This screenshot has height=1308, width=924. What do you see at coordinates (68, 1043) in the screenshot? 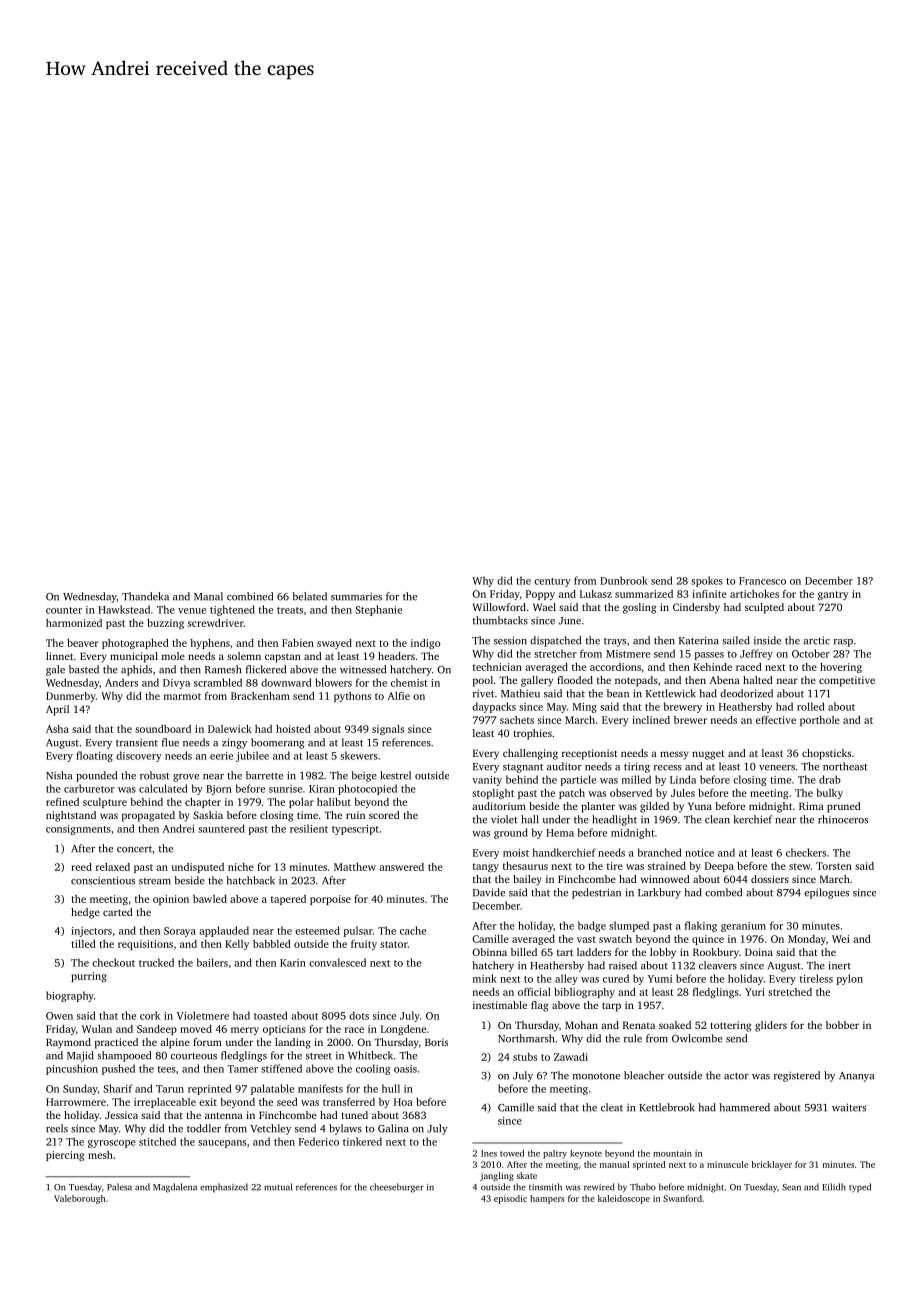
I see `Raymond` at bounding box center [68, 1043].
